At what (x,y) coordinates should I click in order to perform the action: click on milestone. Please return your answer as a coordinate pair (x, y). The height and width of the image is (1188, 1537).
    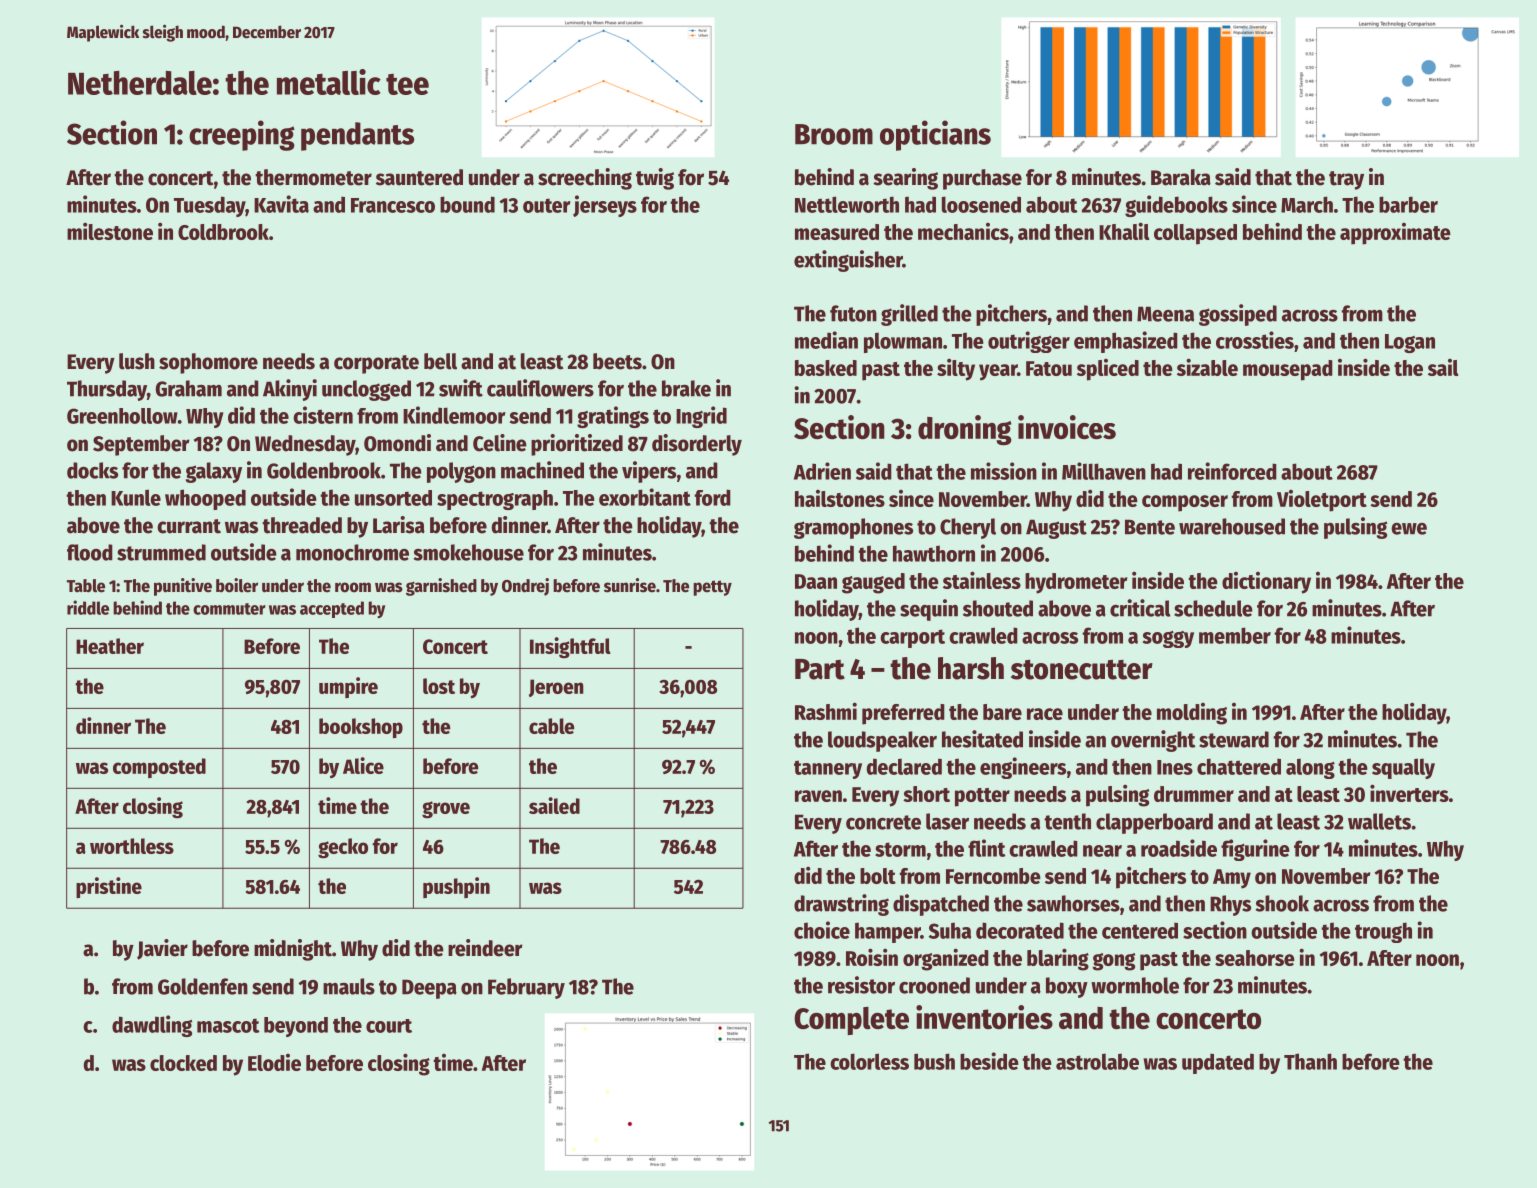
    Looking at the image, I should click on (110, 231).
